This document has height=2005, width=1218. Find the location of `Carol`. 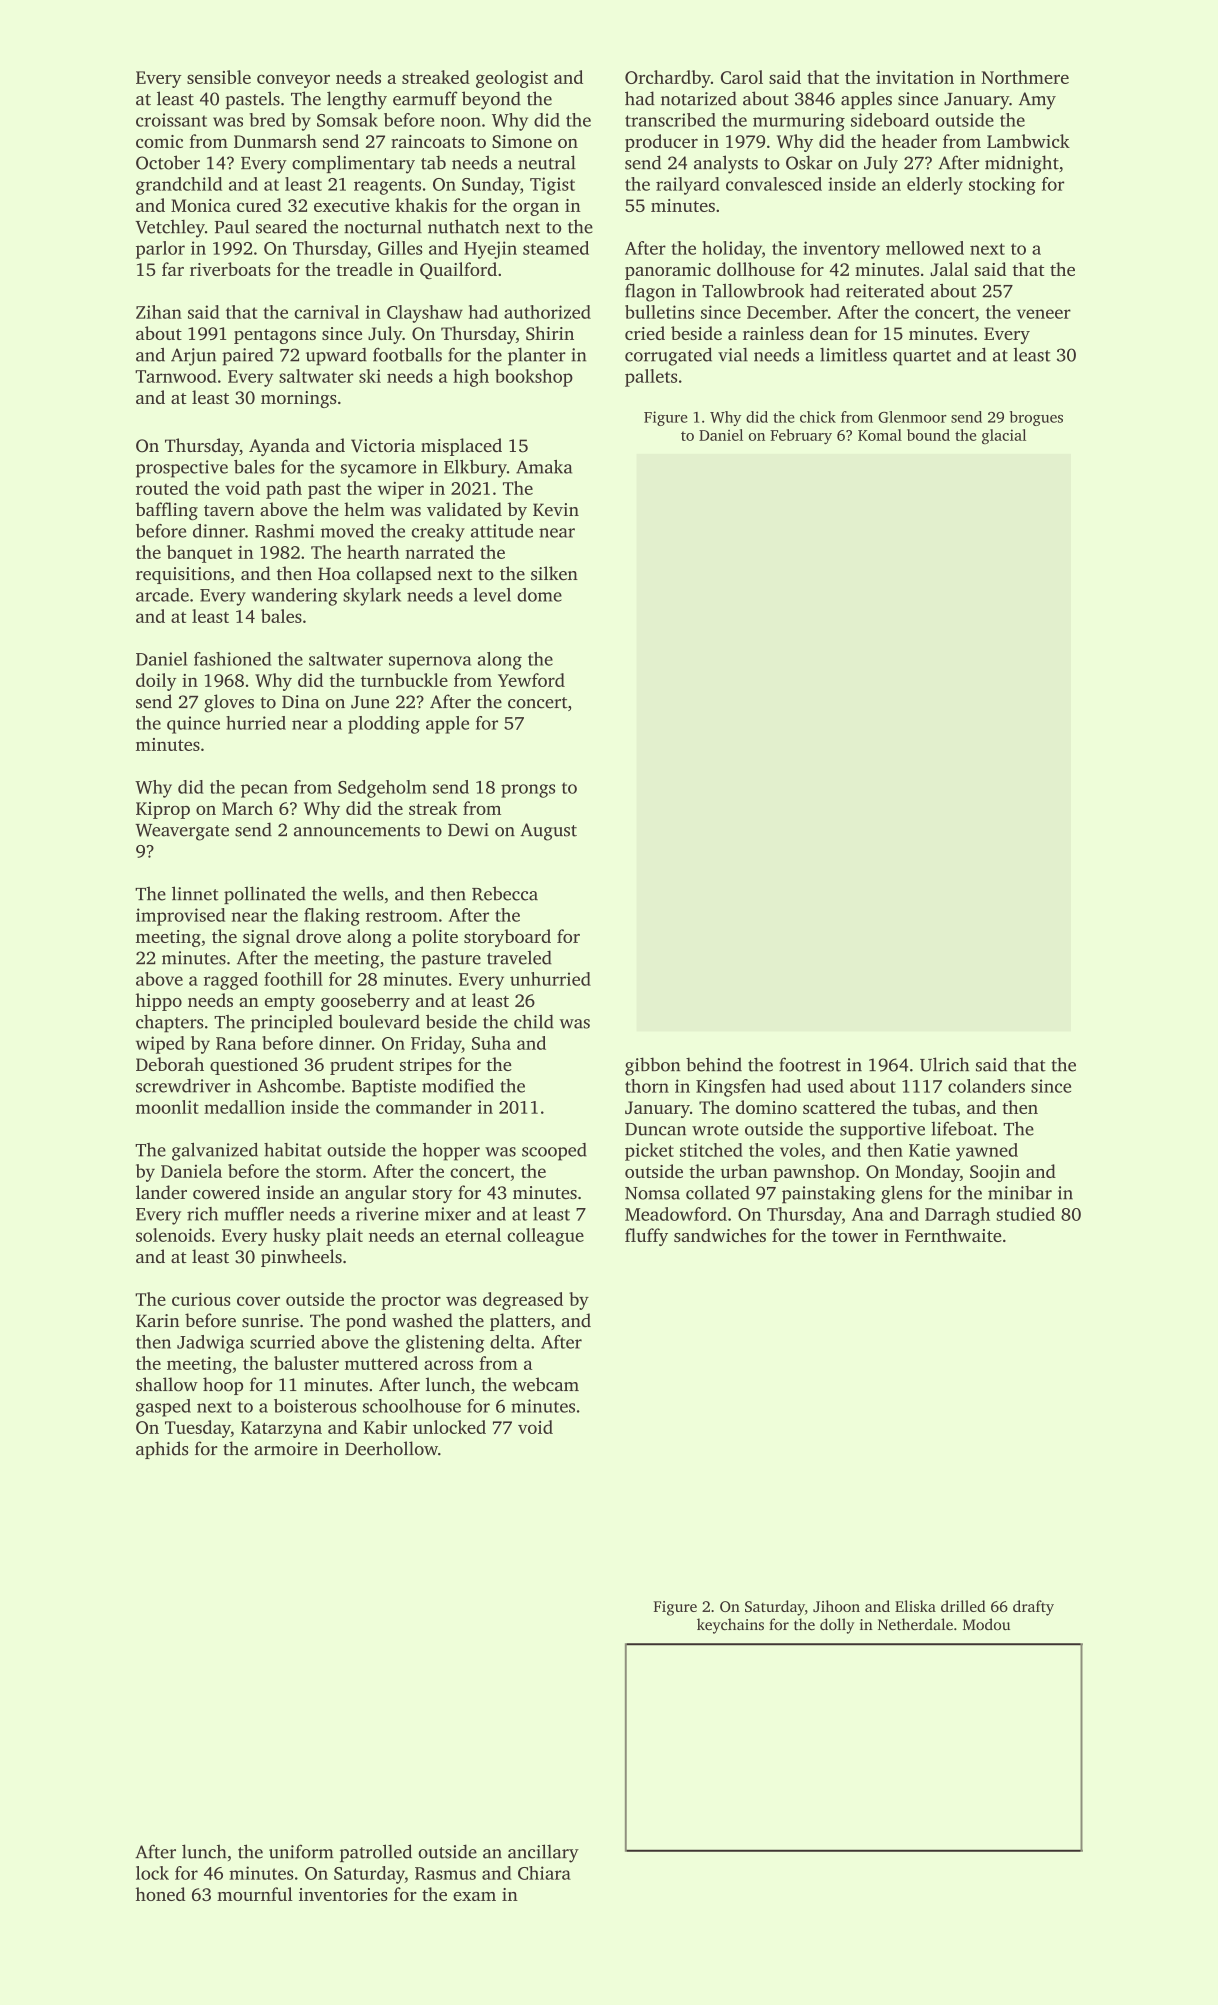

Carol is located at coordinates (742, 77).
